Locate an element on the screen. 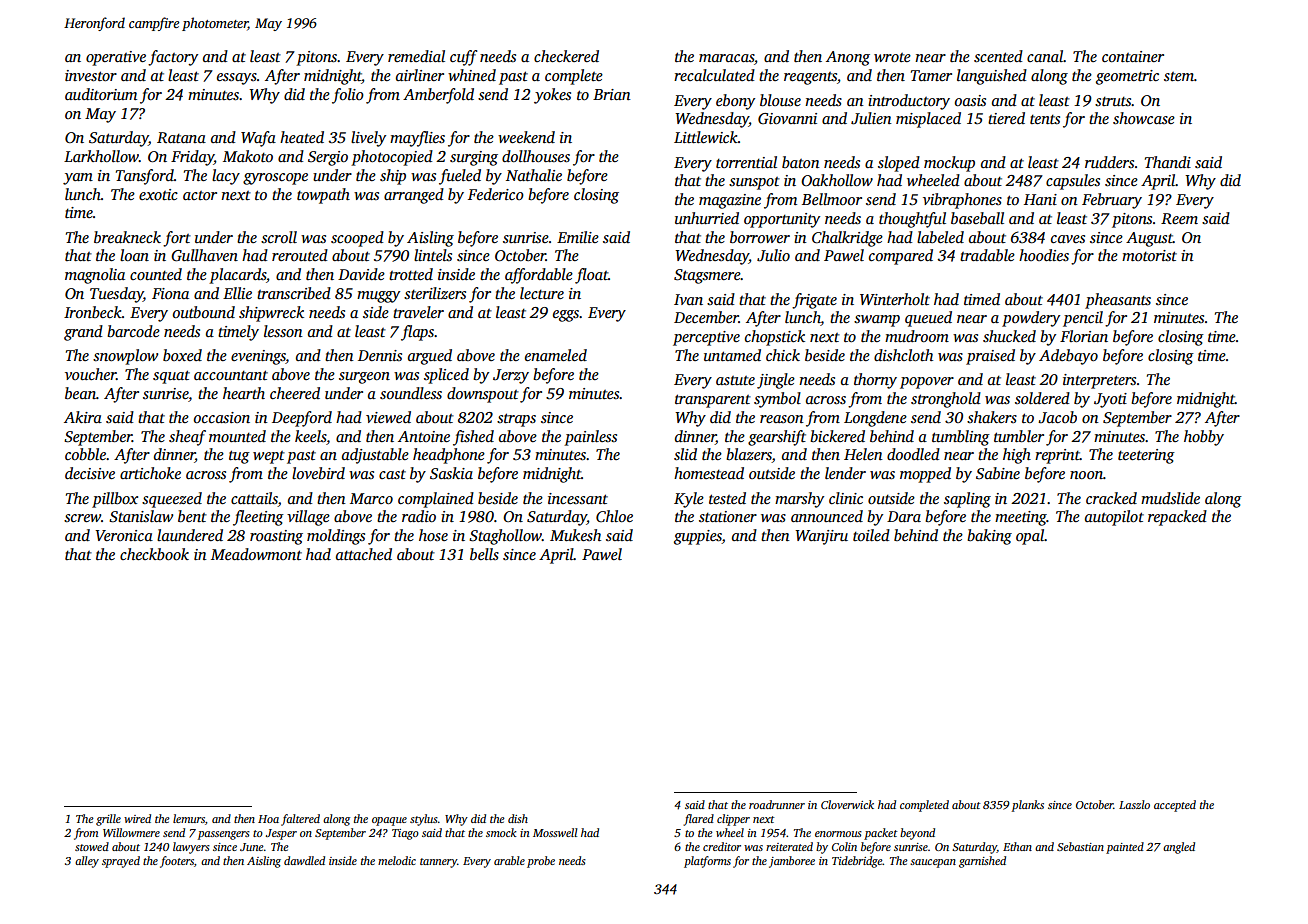 This screenshot has width=1308, height=924. hoodies is located at coordinates (1044, 255).
